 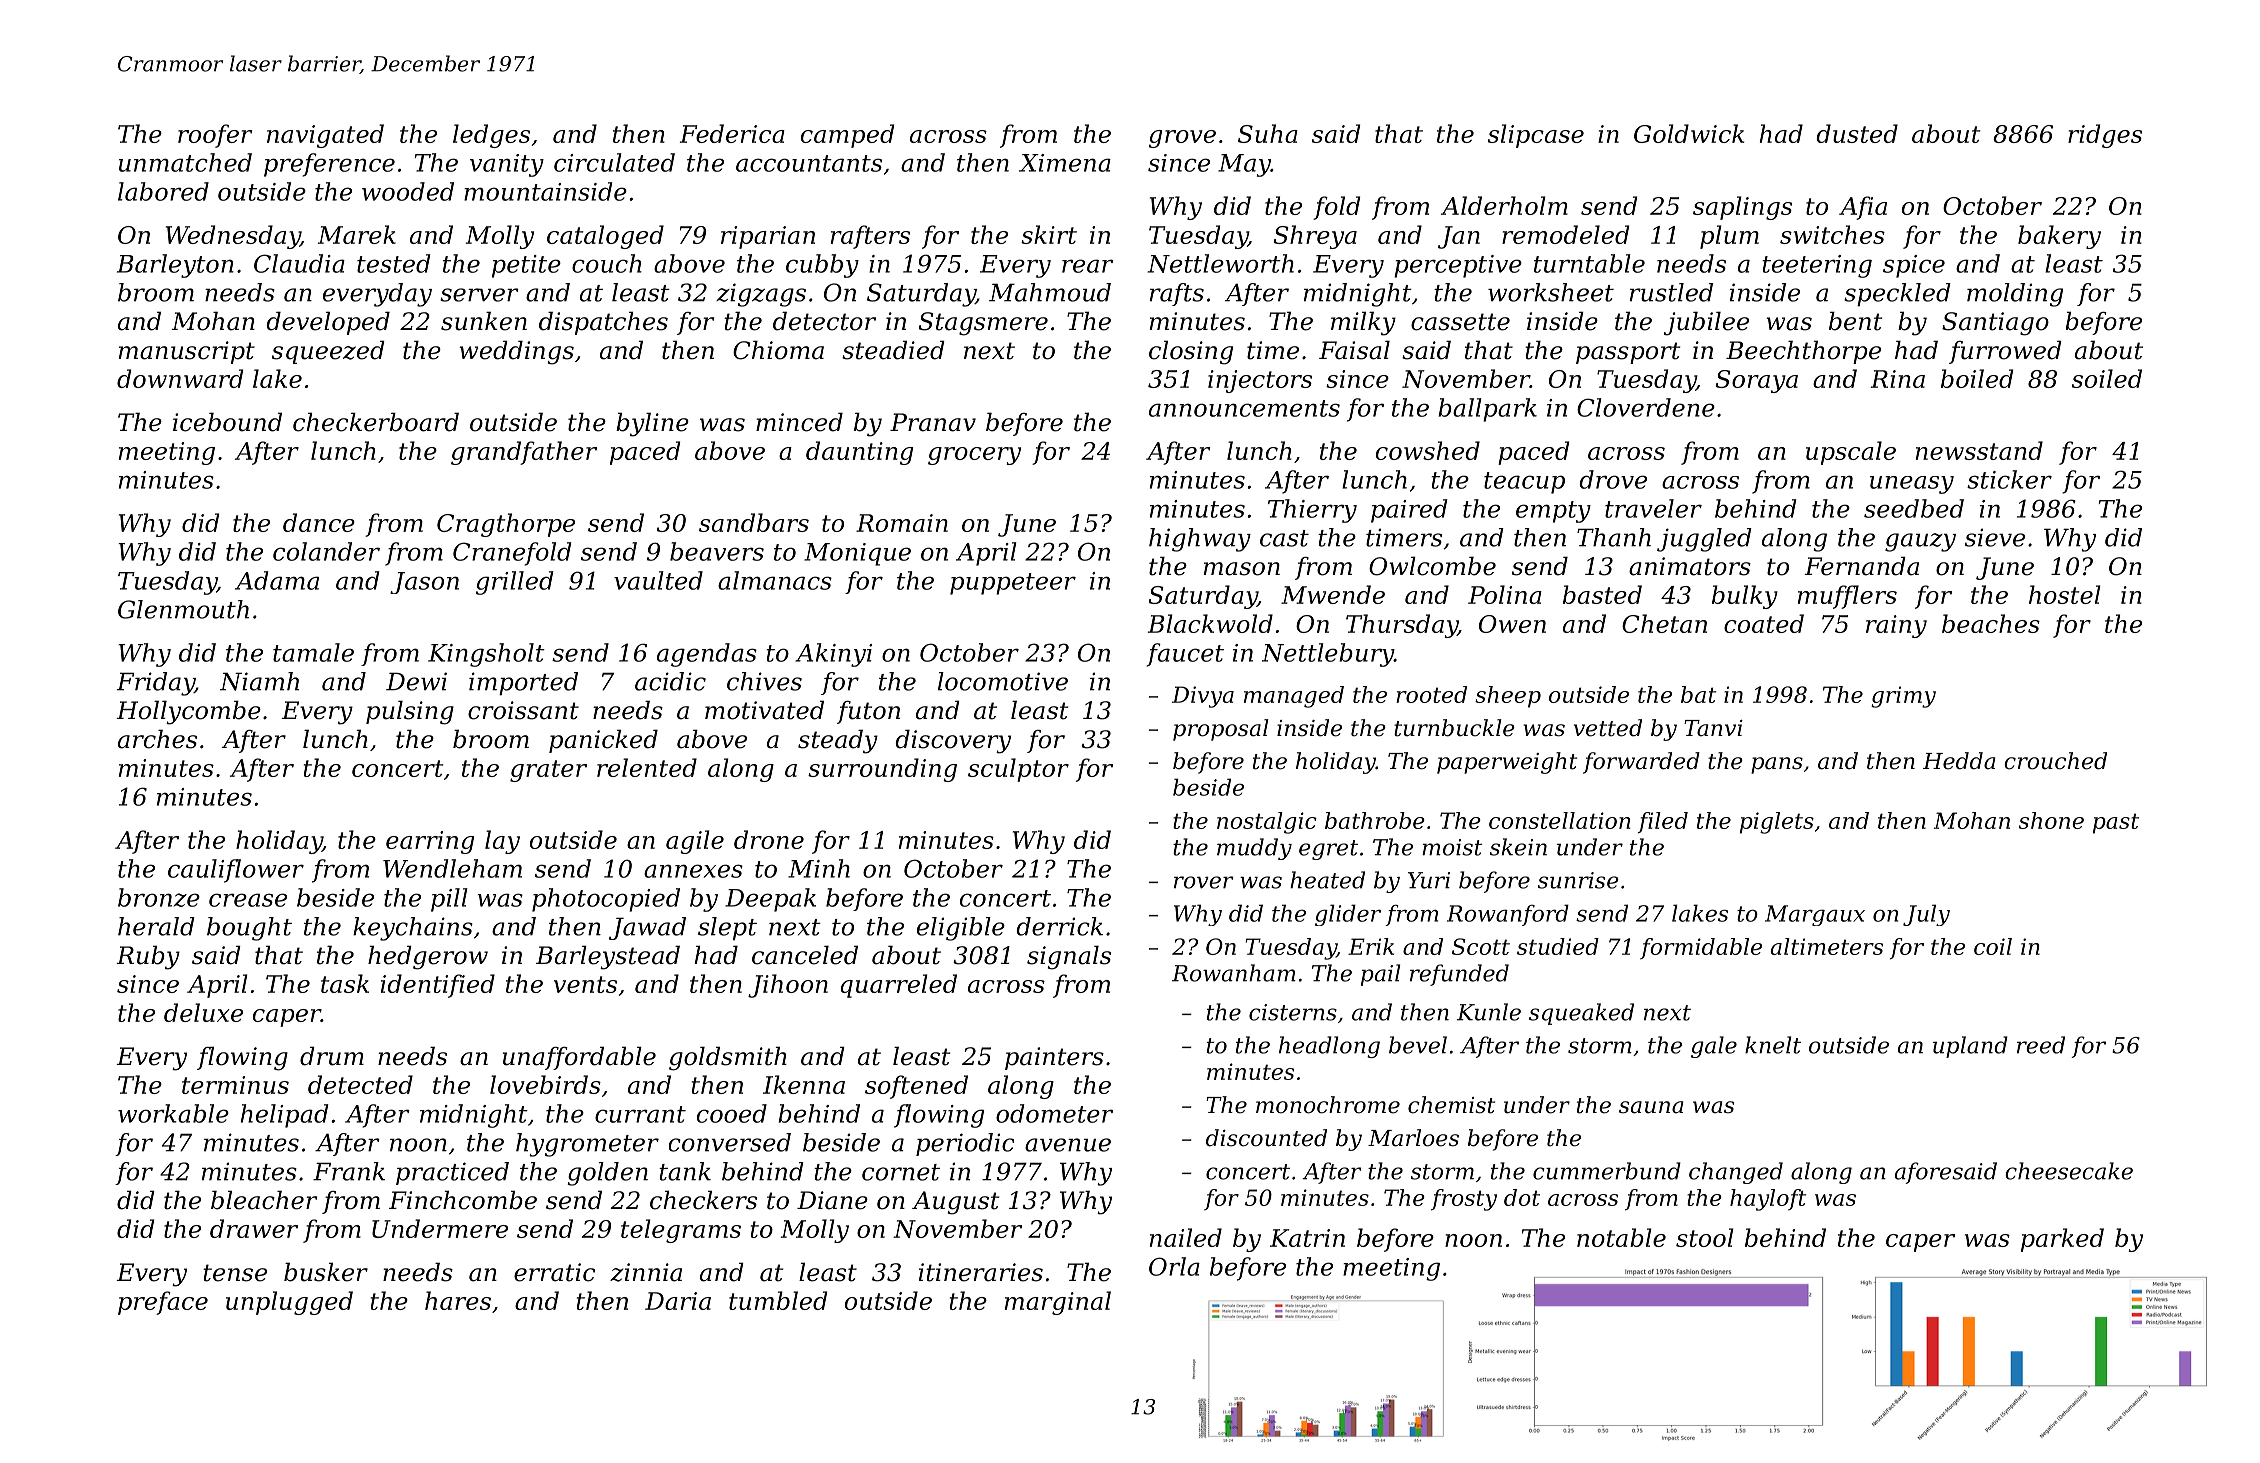 What do you see at coordinates (254, 1228) in the screenshot?
I see `drawer` at bounding box center [254, 1228].
